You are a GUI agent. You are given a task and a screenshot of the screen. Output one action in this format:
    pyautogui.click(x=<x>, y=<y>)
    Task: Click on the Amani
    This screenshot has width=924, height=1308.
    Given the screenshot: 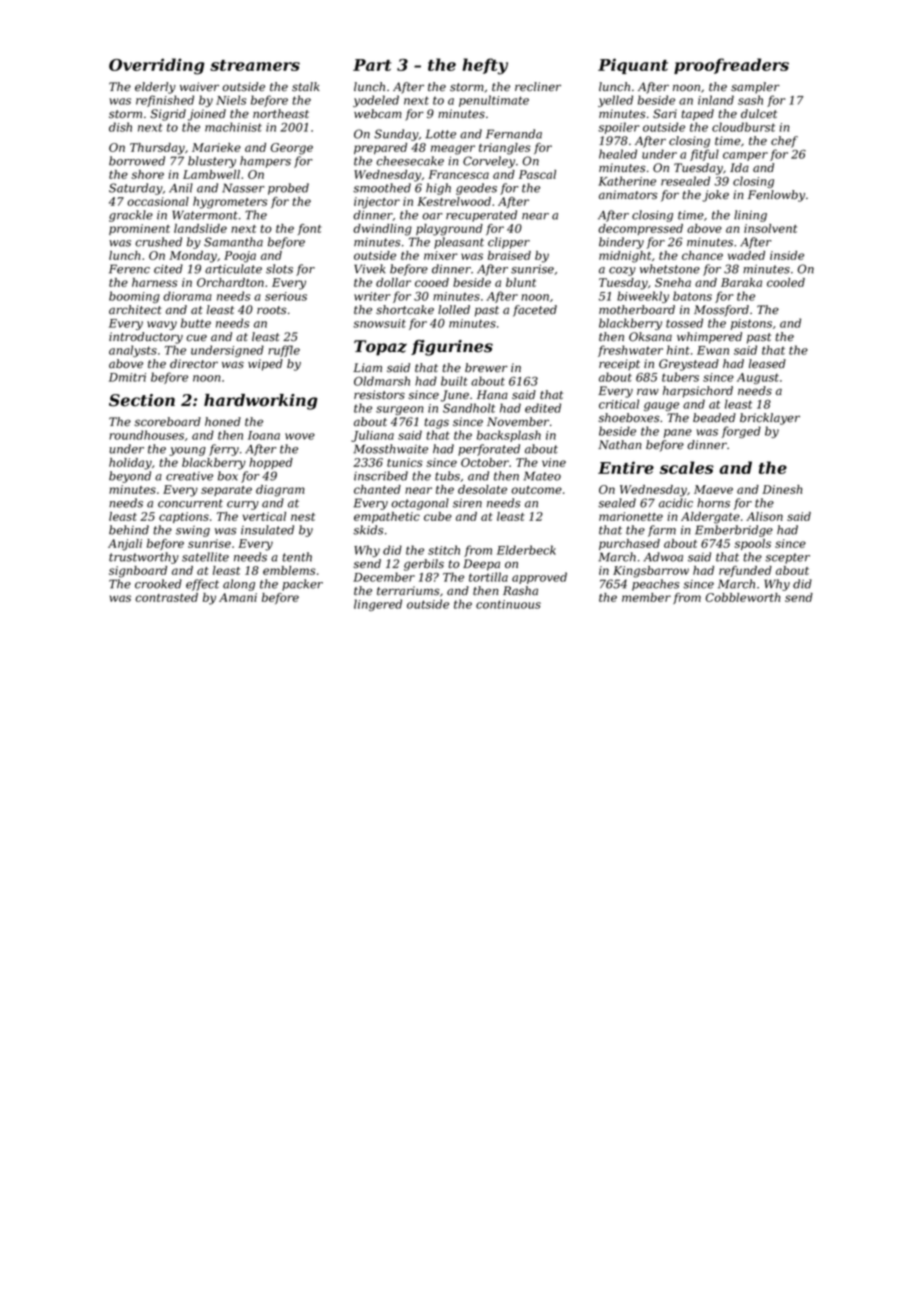 What is the action you would take?
    pyautogui.click(x=238, y=597)
